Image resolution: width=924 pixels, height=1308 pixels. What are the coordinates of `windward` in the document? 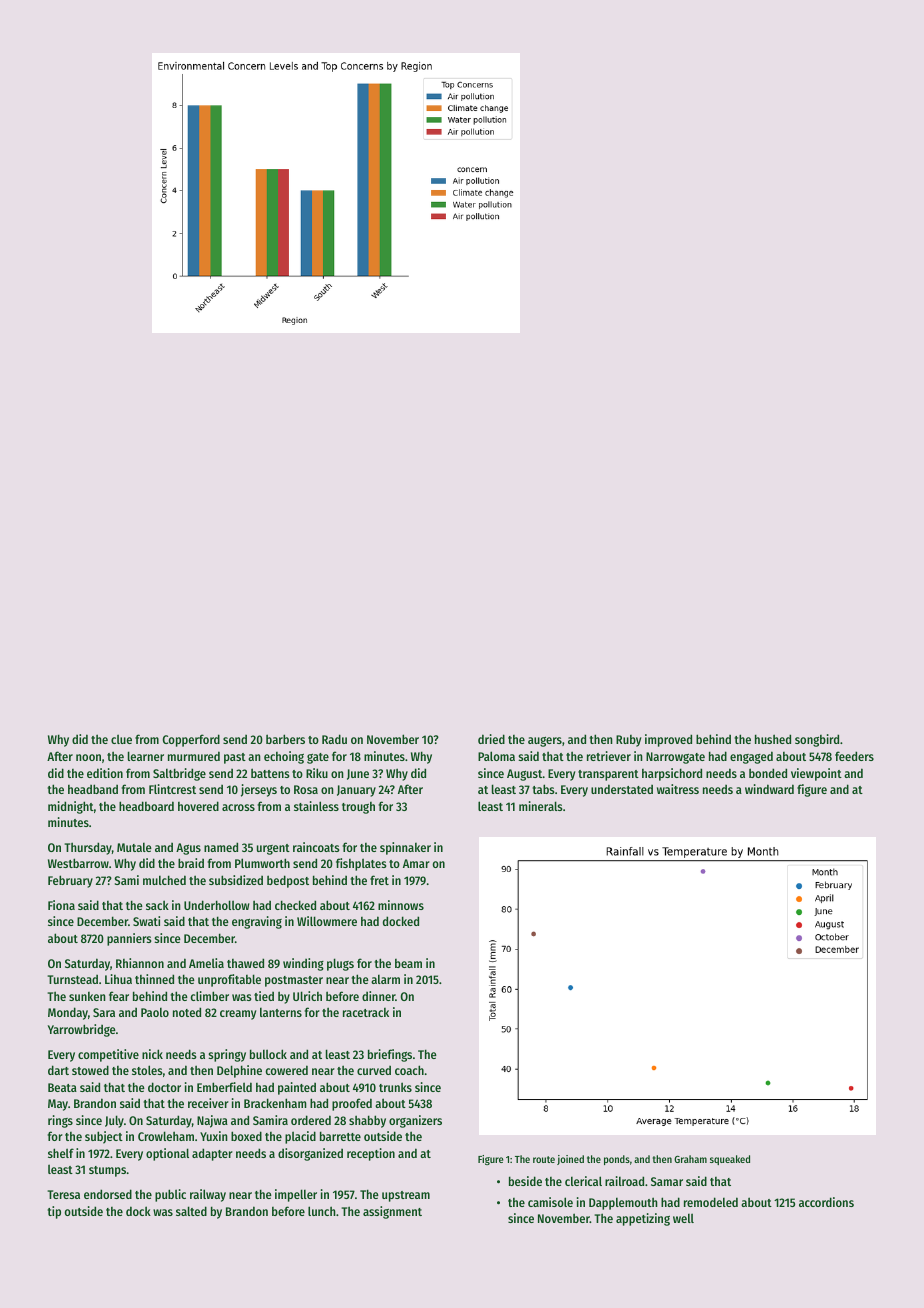 It's located at (769, 789).
